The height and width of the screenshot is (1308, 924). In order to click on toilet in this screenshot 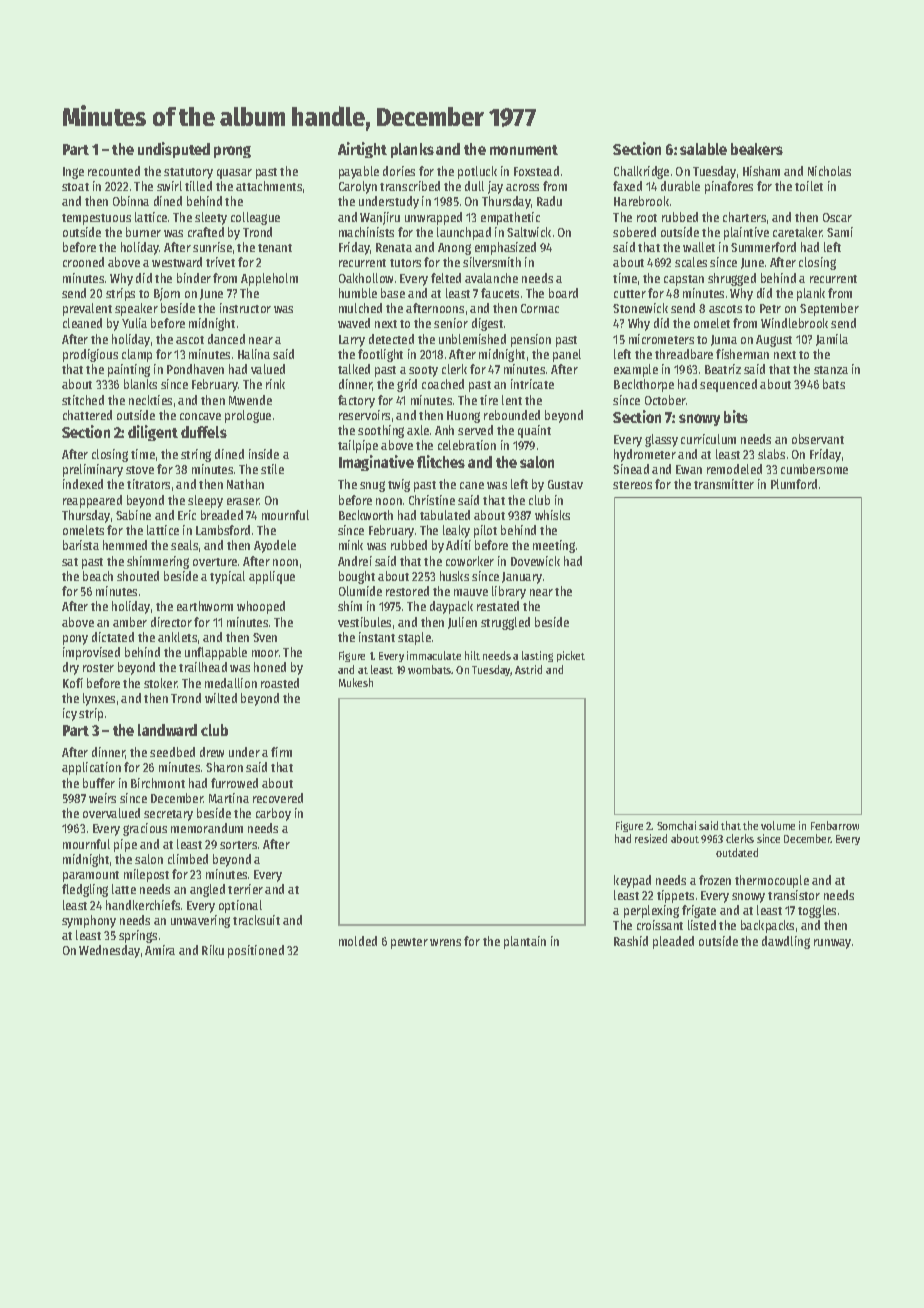, I will do `click(809, 186)`.
